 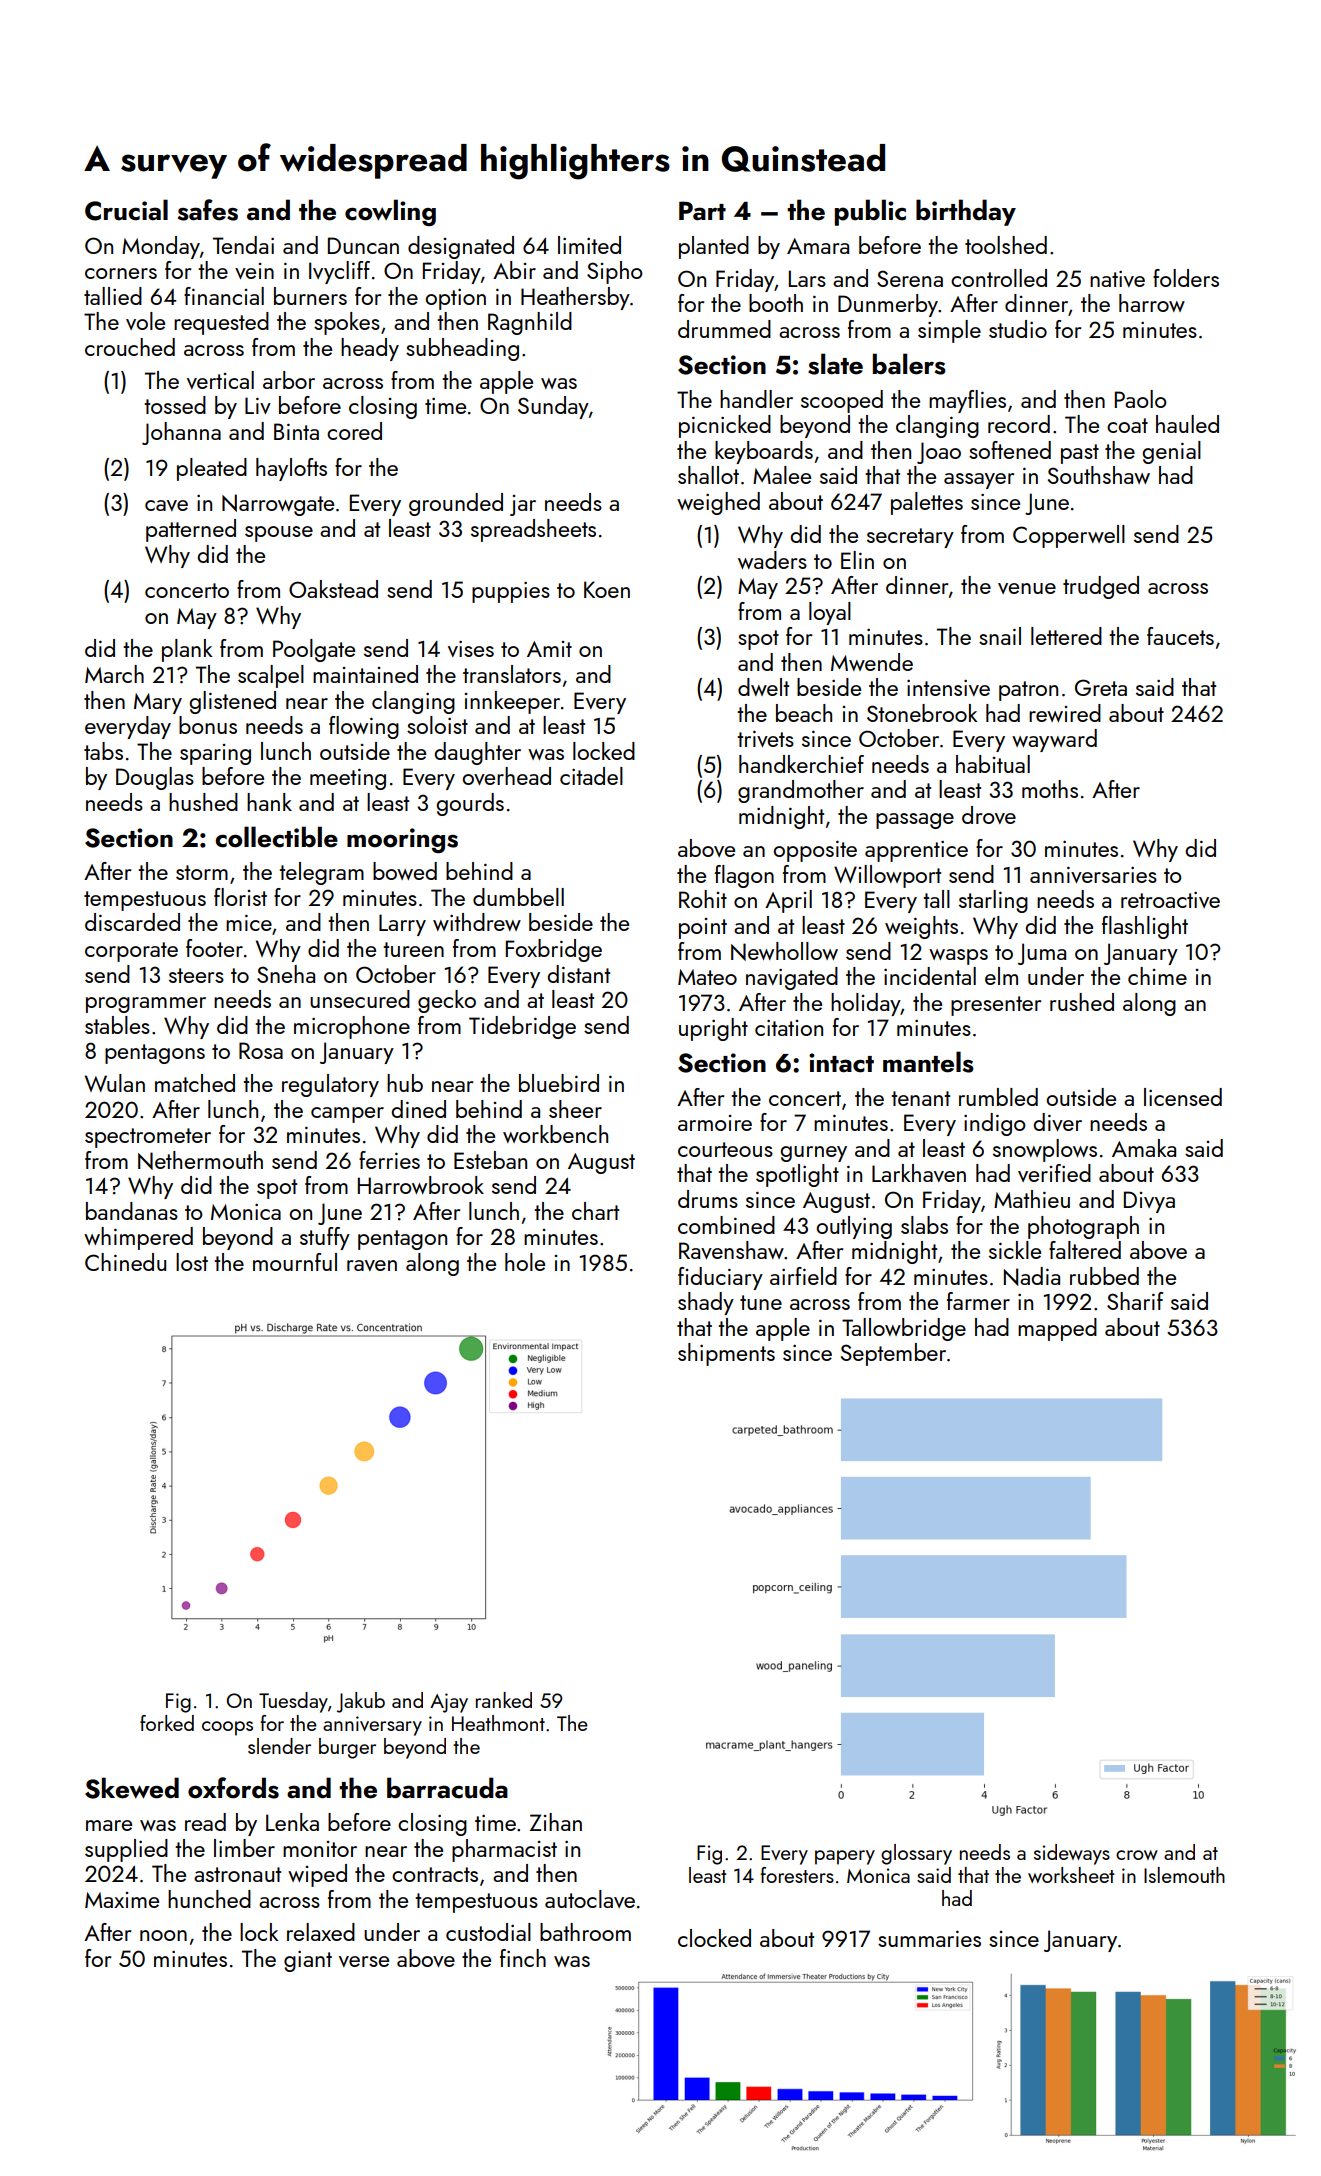 I want to click on burger, so click(x=347, y=1748).
